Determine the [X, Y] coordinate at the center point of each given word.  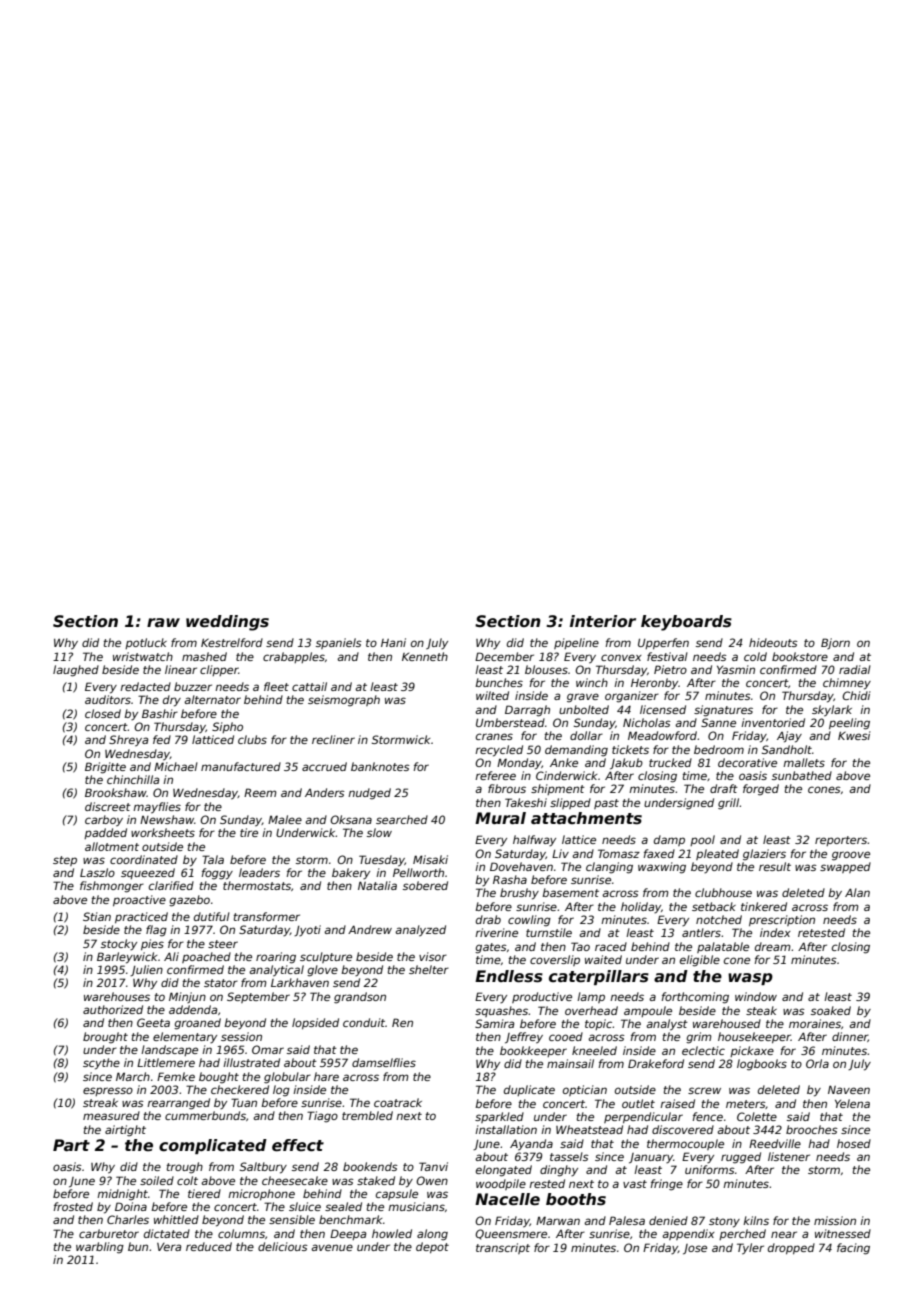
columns [241, 1233]
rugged [741, 1158]
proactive [139, 900]
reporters [841, 841]
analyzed [420, 931]
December [504, 656]
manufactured [241, 766]
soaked [831, 1010]
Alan [857, 892]
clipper [219, 670]
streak [100, 1102]
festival [667, 656]
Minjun [187, 997]
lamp [591, 997]
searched [402, 819]
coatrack [398, 1102]
